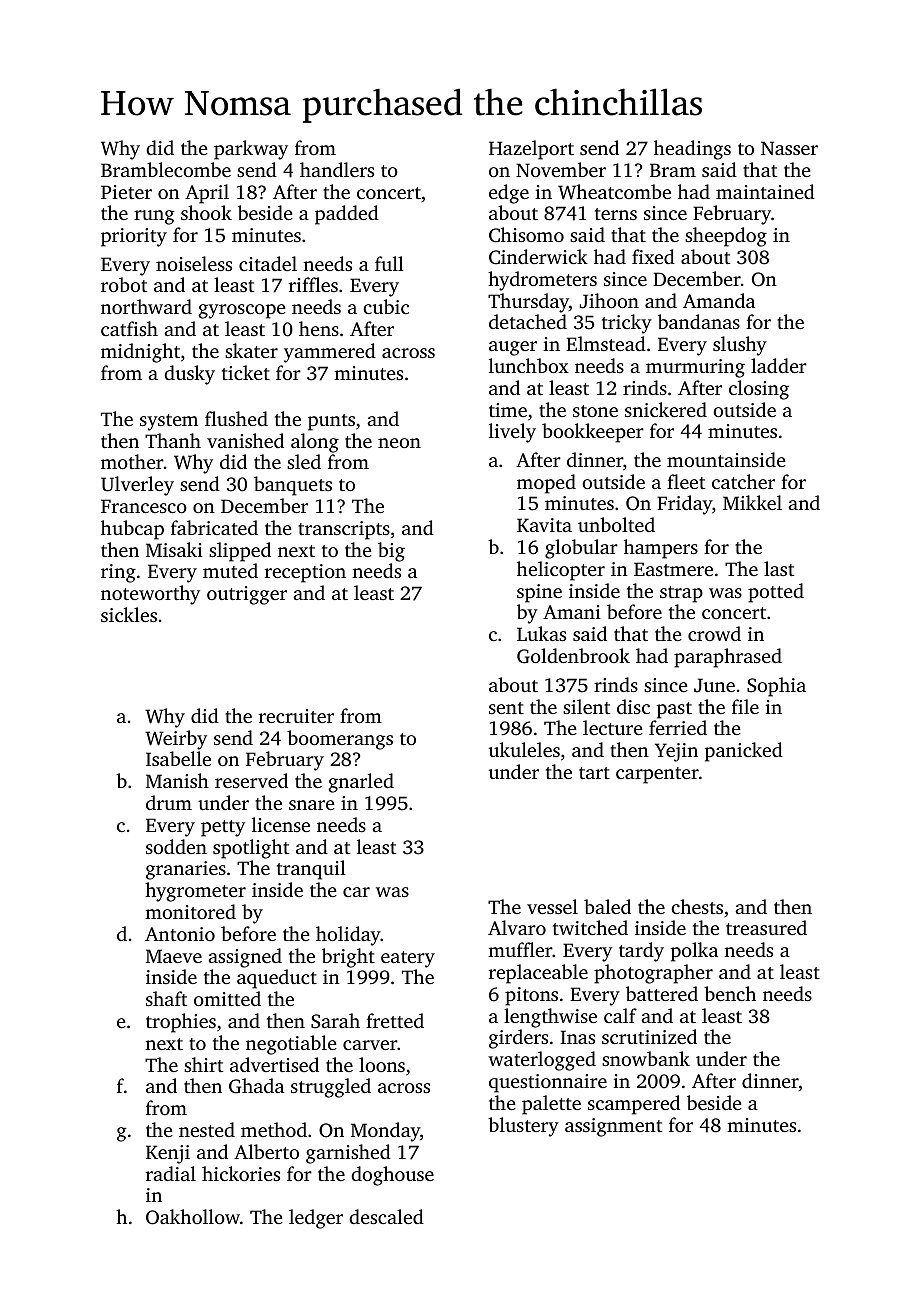 Image resolution: width=924 pixels, height=1311 pixels. What do you see at coordinates (206, 212) in the screenshot?
I see `shook` at bounding box center [206, 212].
